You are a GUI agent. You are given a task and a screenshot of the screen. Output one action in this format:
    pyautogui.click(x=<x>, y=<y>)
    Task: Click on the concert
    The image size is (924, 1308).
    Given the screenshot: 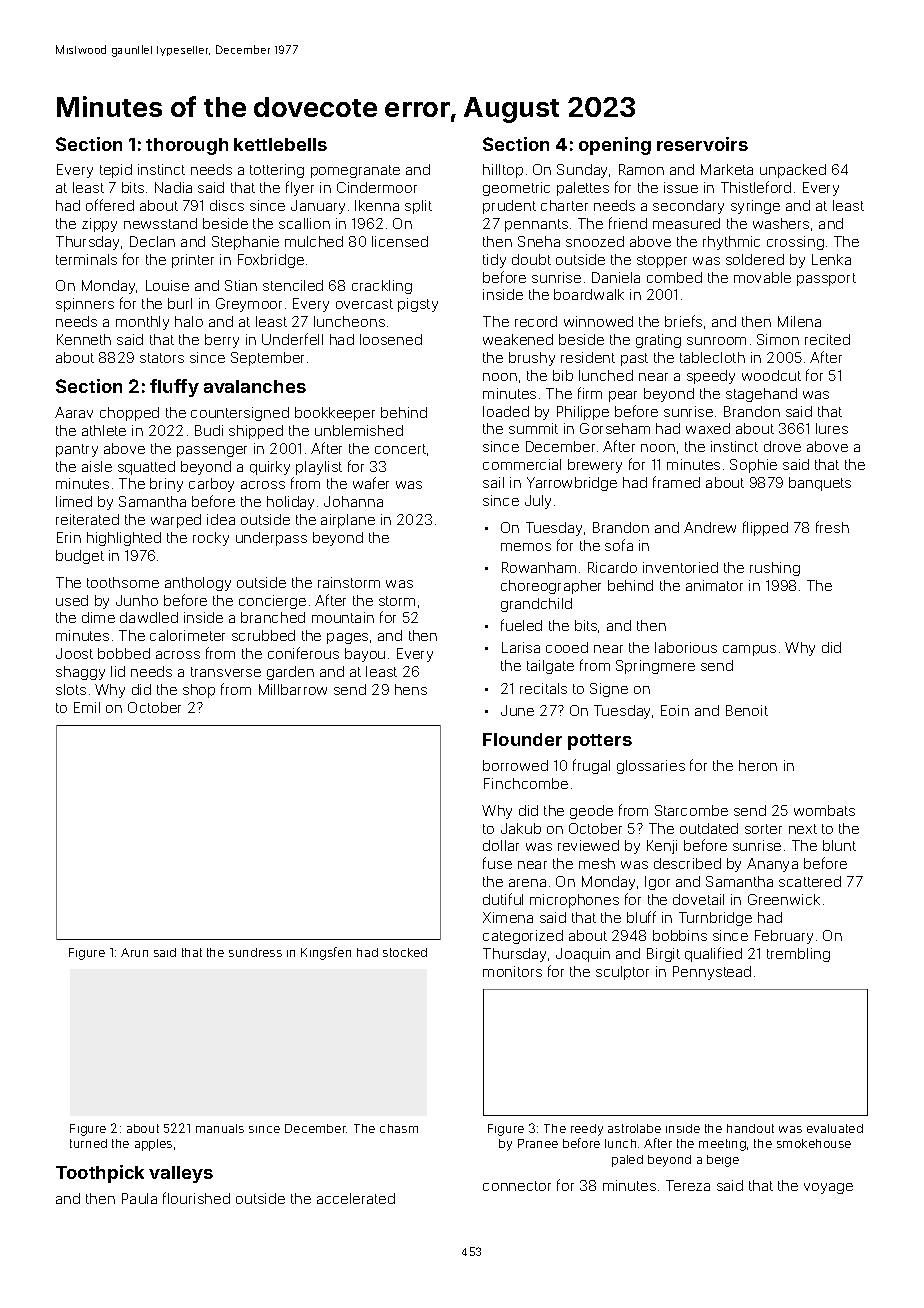 What is the action you would take?
    pyautogui.click(x=400, y=449)
